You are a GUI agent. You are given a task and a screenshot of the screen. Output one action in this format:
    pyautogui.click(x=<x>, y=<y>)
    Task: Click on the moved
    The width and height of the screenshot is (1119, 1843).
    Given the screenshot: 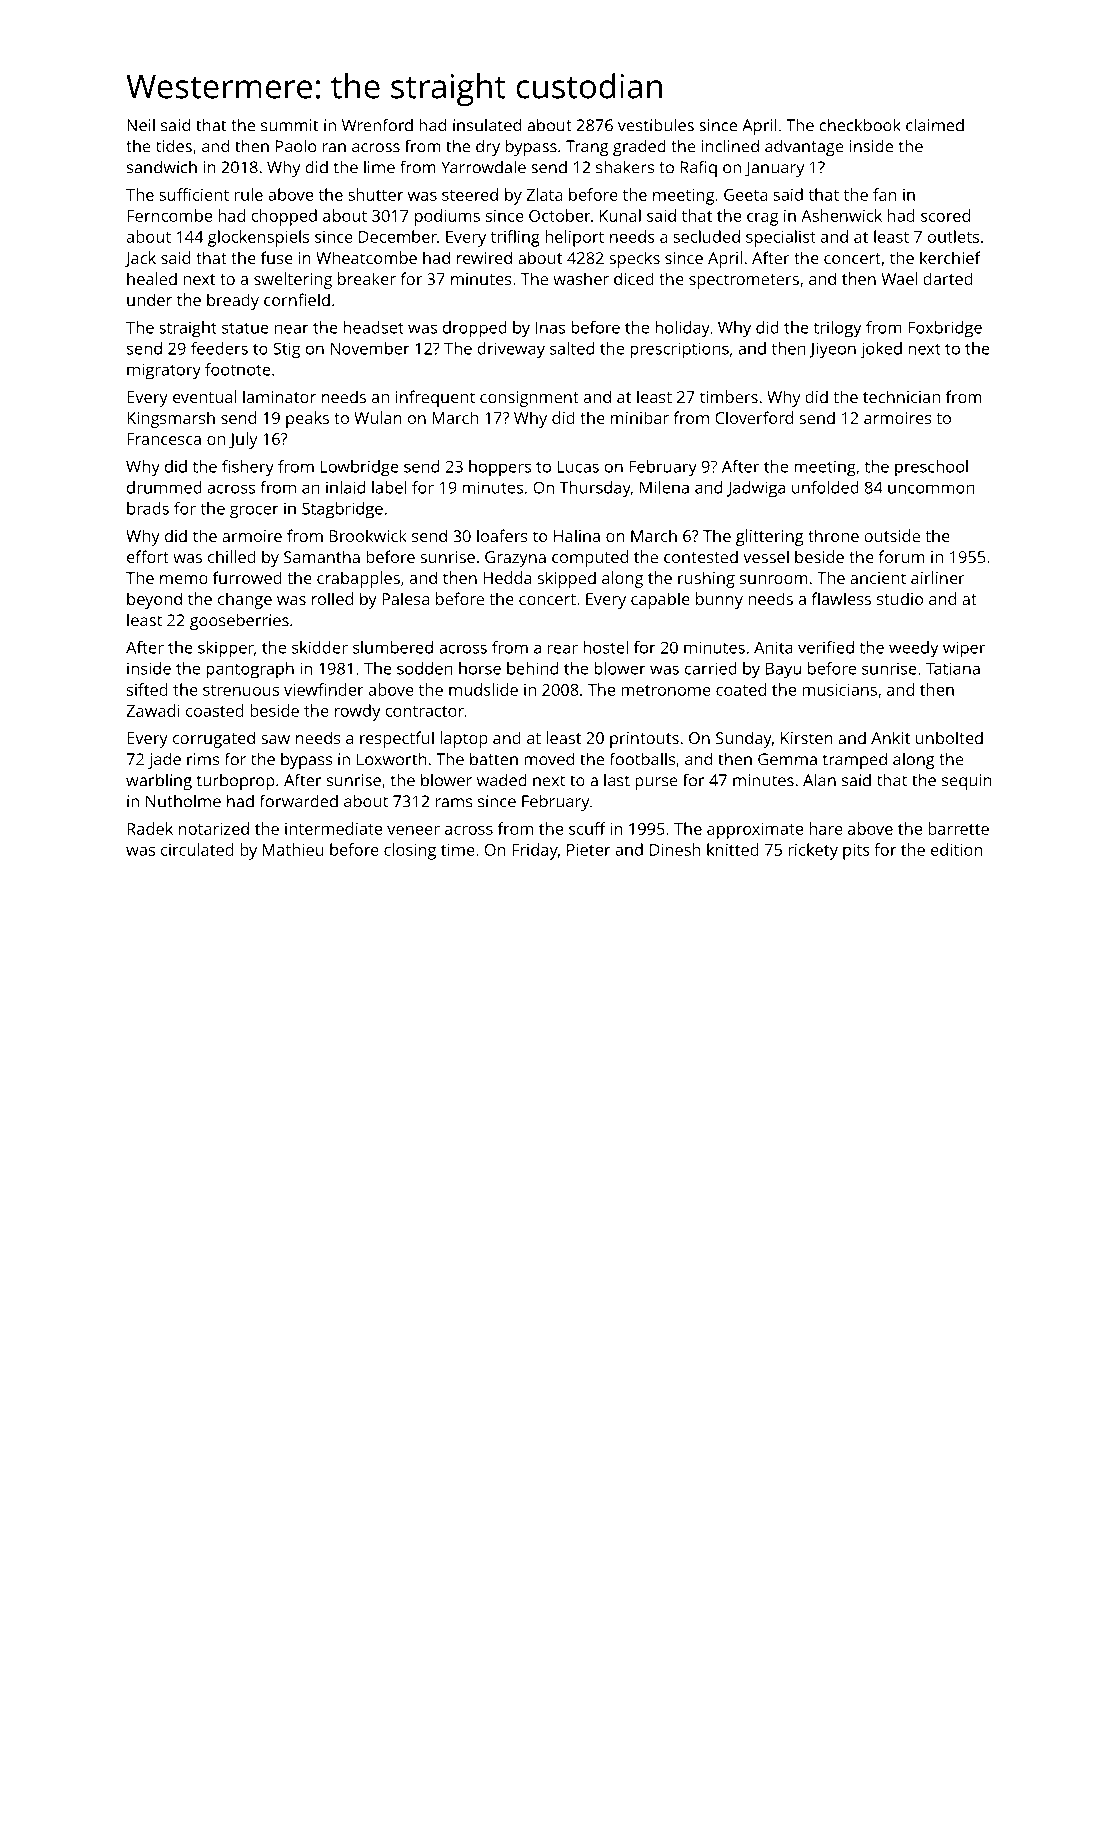 What is the action you would take?
    pyautogui.click(x=549, y=759)
